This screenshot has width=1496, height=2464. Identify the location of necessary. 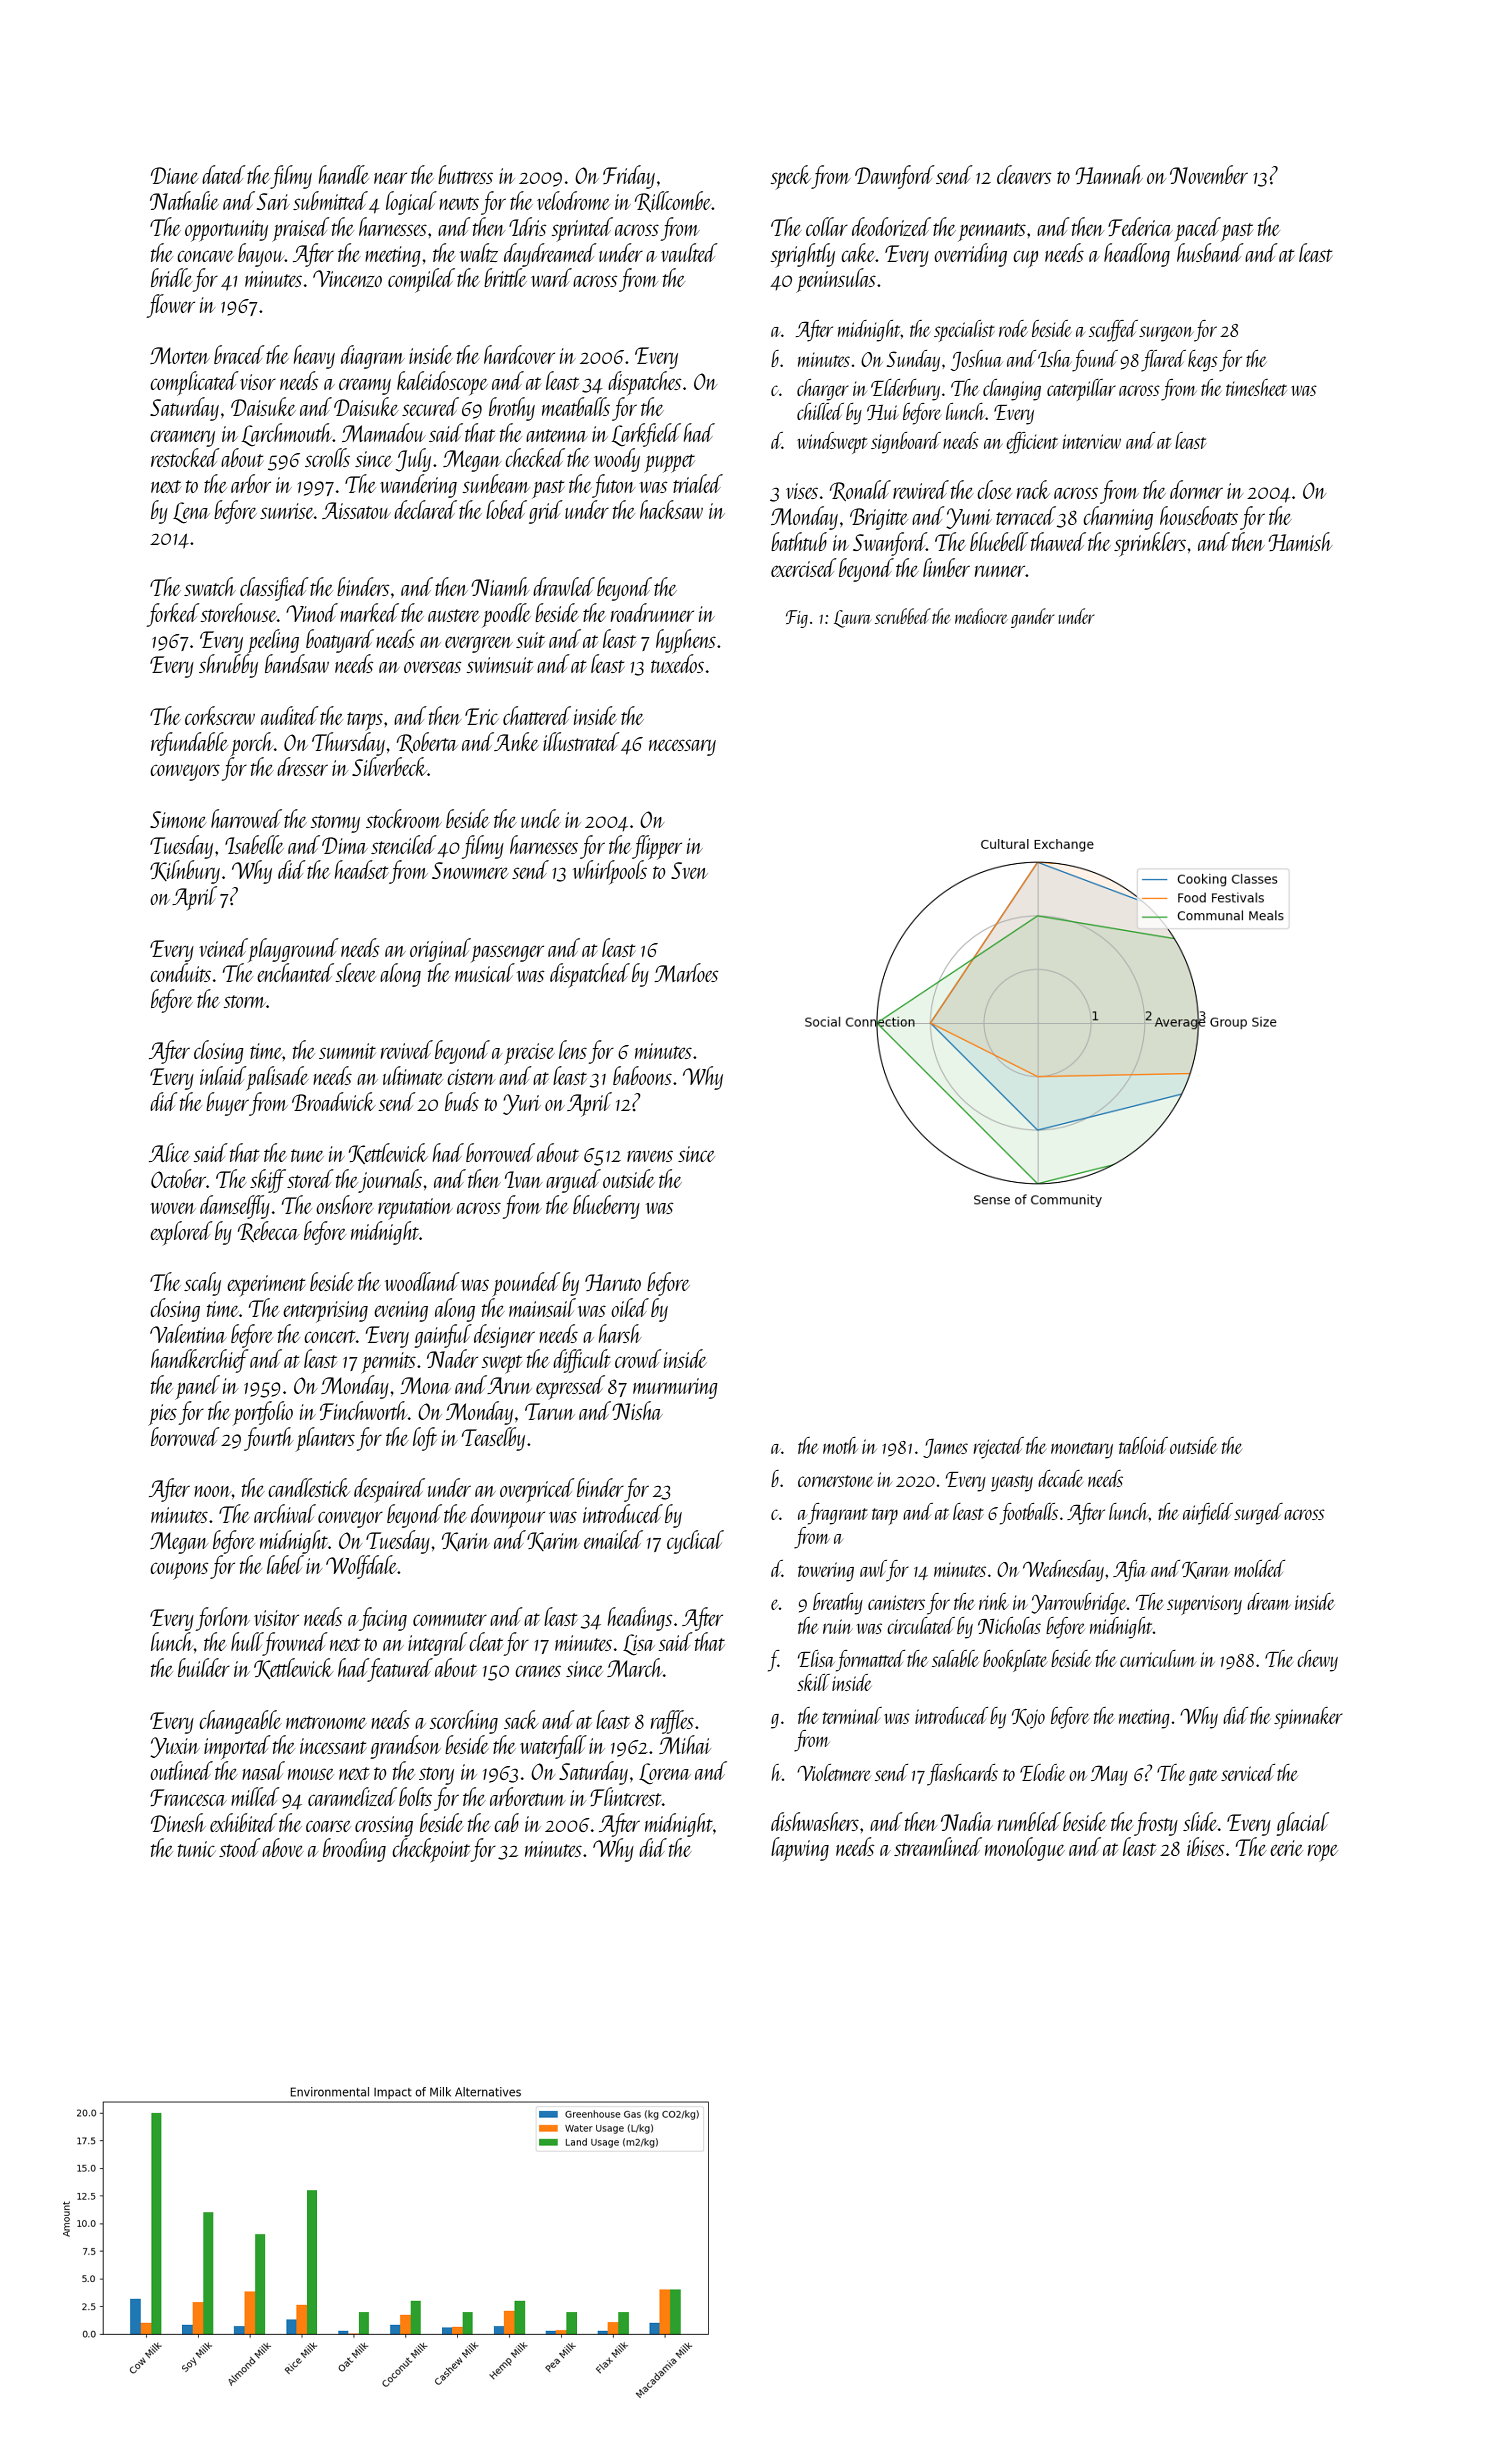
(682, 747).
